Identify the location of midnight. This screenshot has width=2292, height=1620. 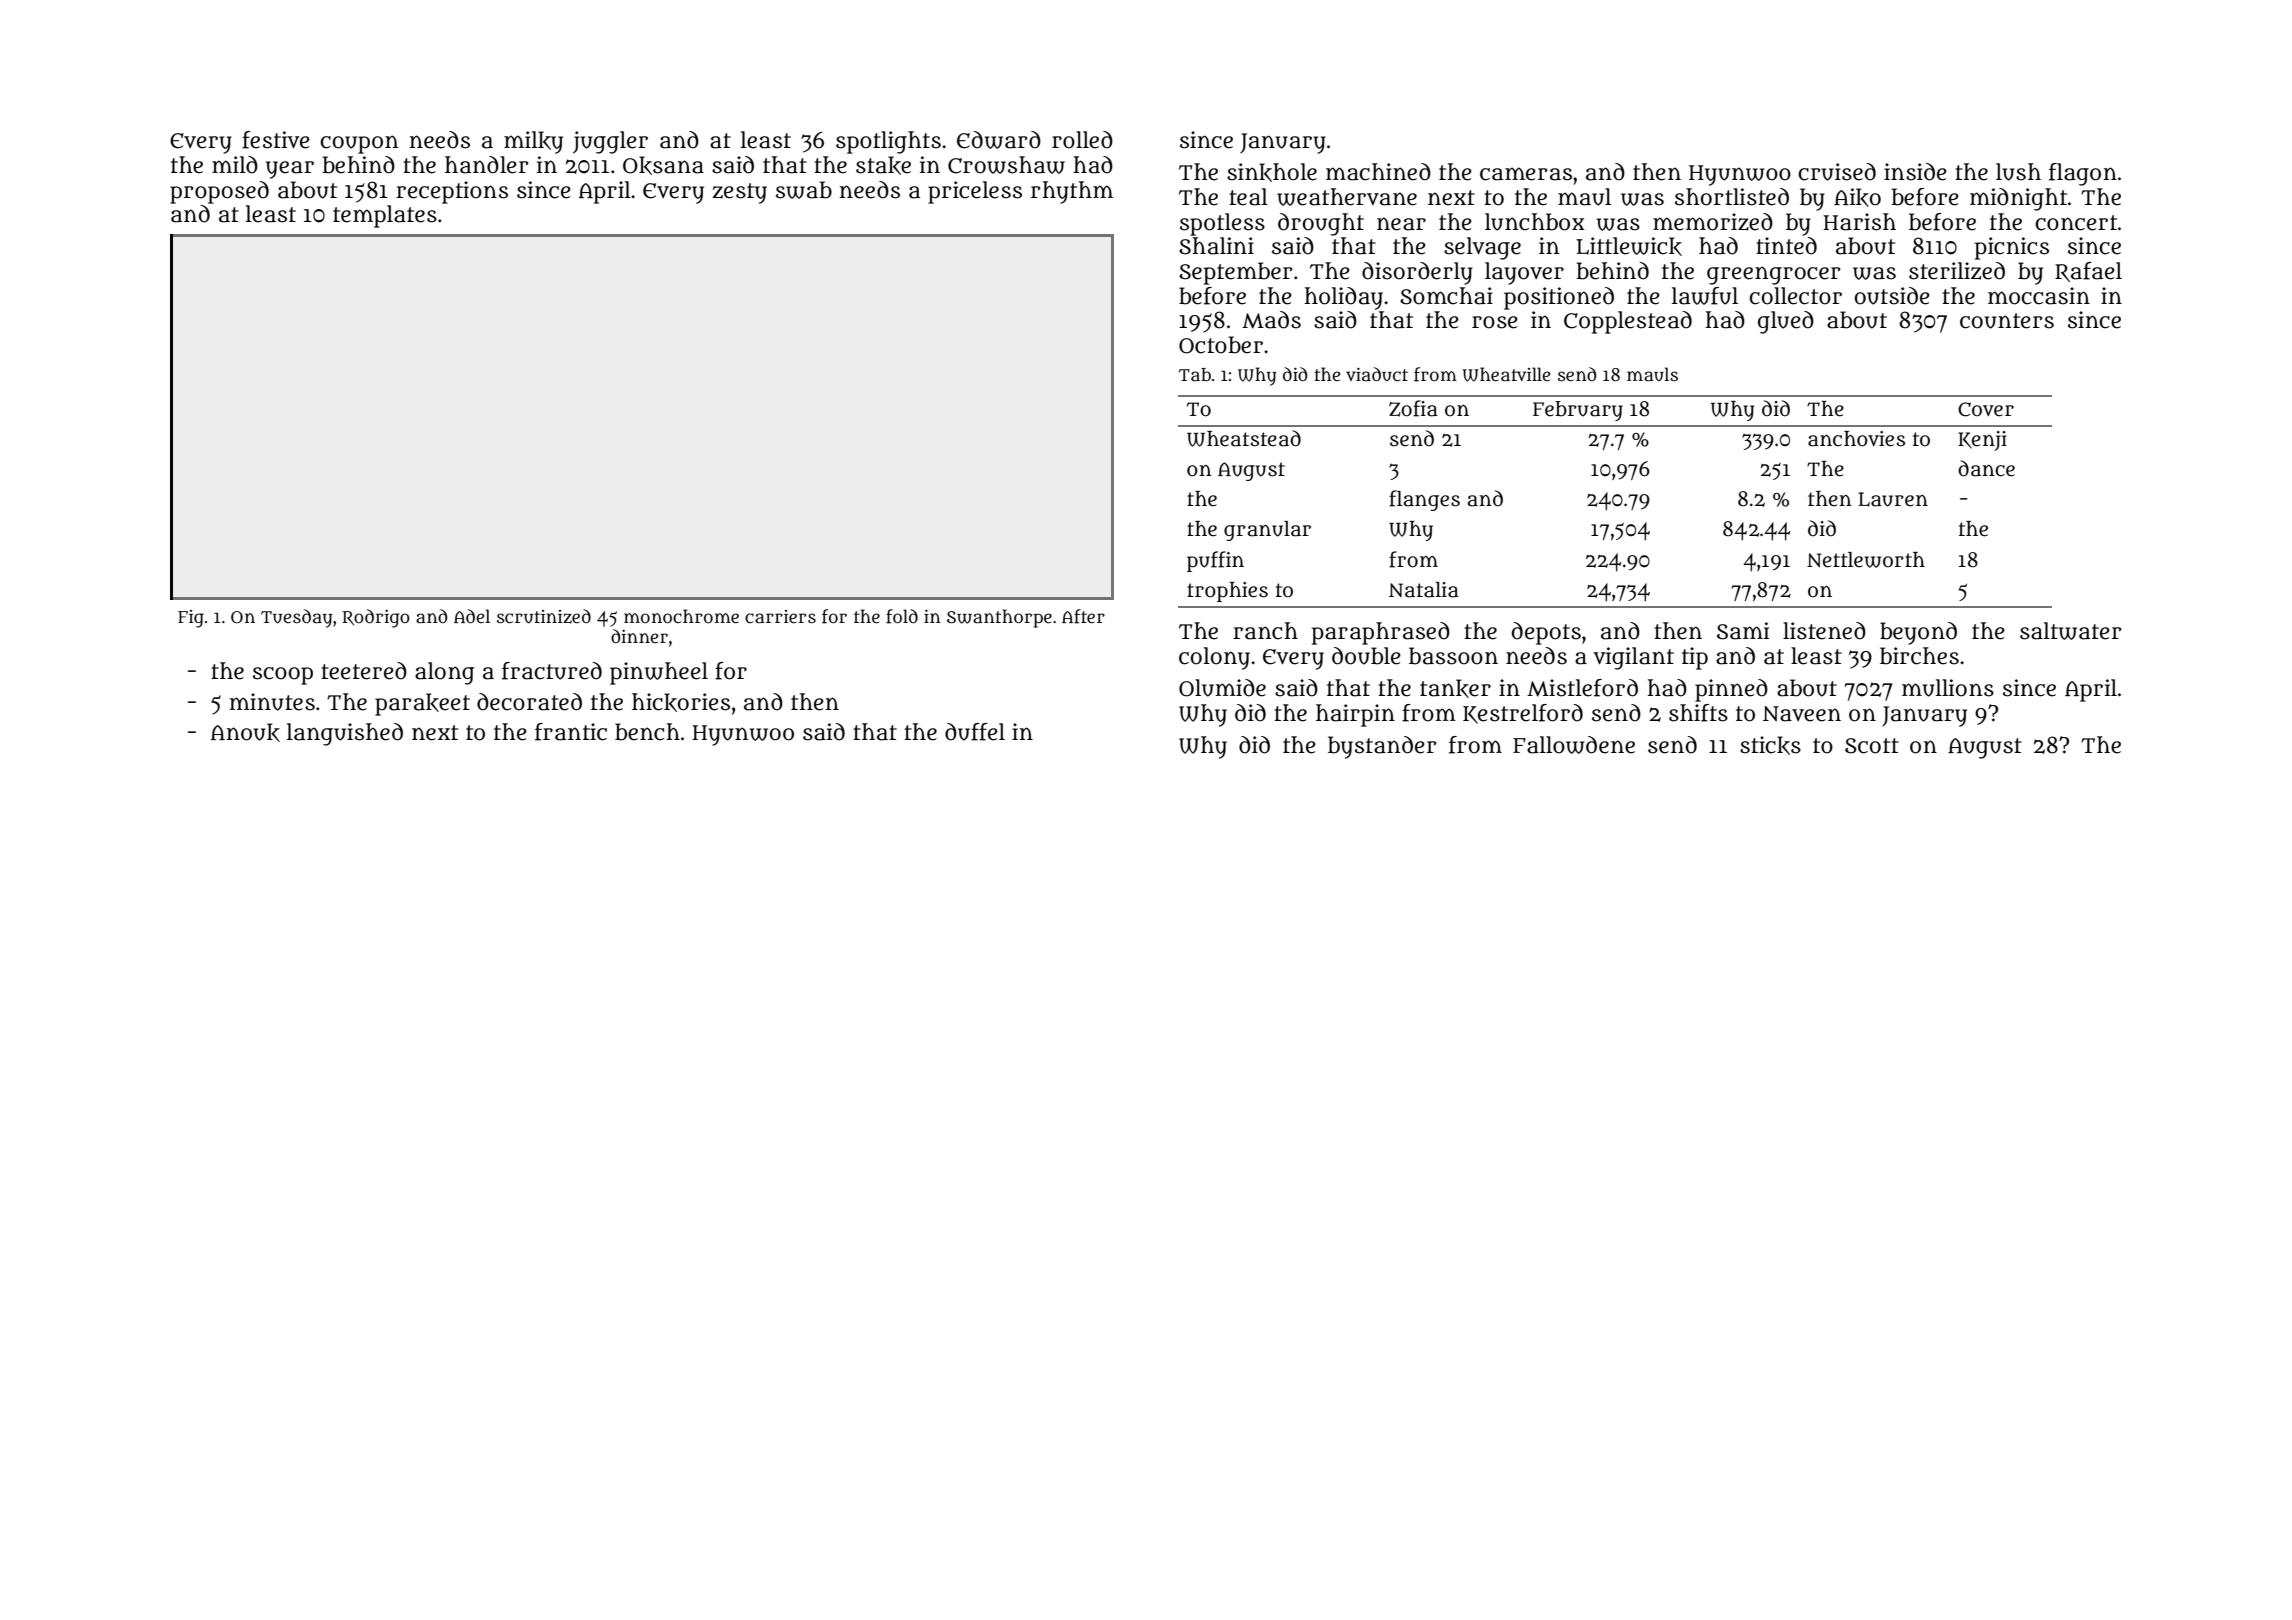
(2018, 199).
